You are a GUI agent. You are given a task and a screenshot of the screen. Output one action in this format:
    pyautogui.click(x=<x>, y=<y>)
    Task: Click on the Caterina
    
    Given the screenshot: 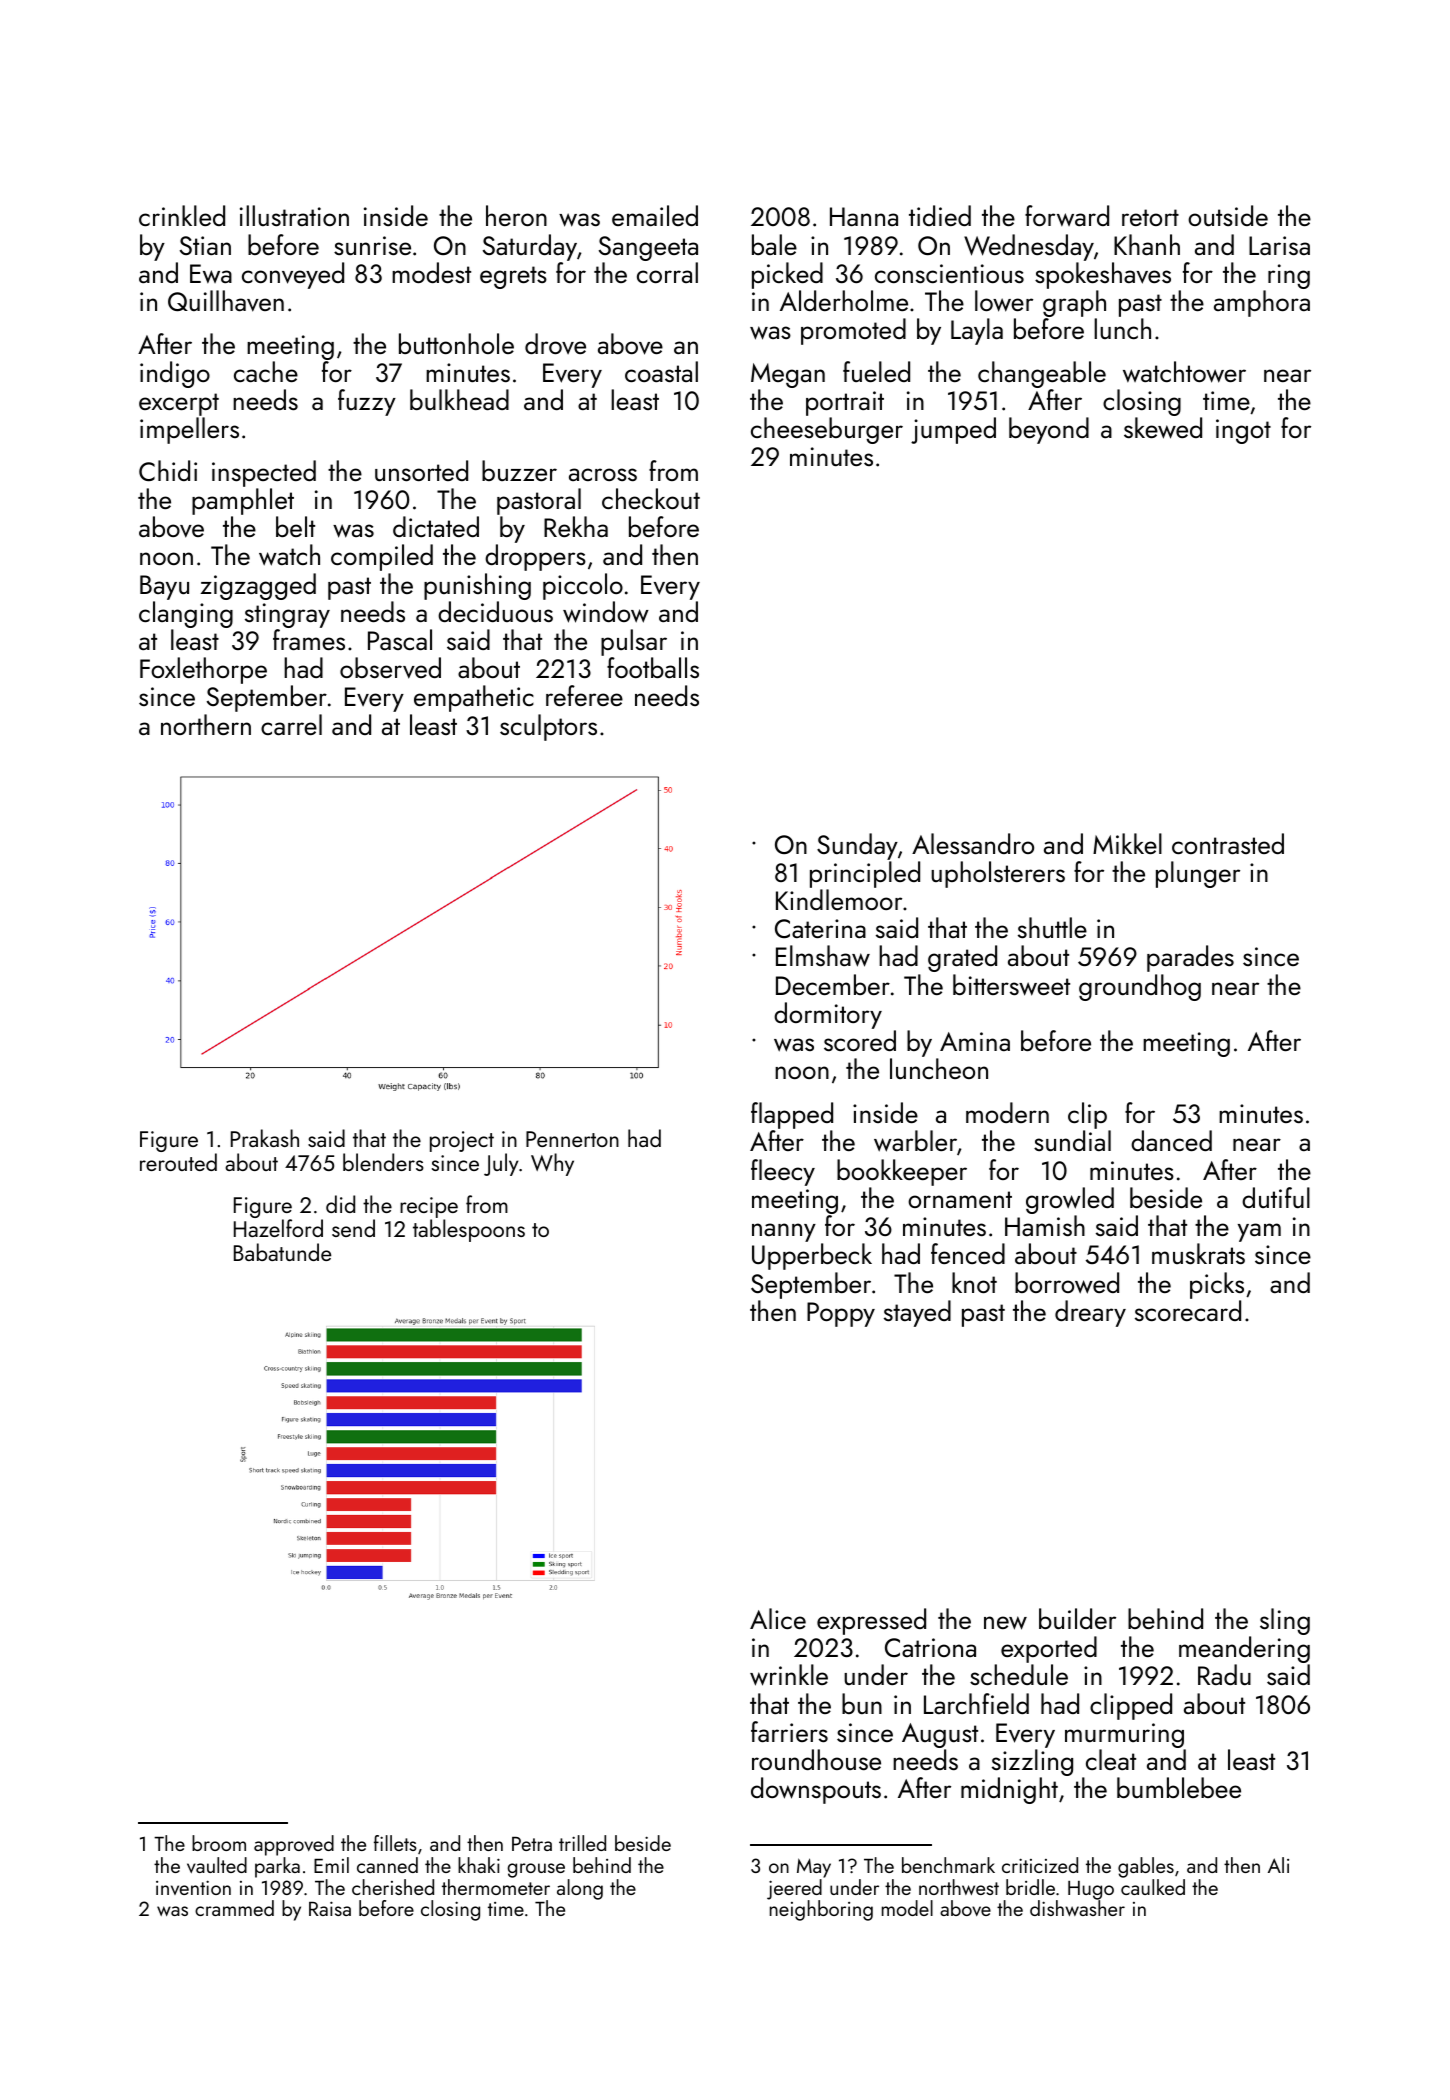 What is the action you would take?
    pyautogui.click(x=820, y=928)
